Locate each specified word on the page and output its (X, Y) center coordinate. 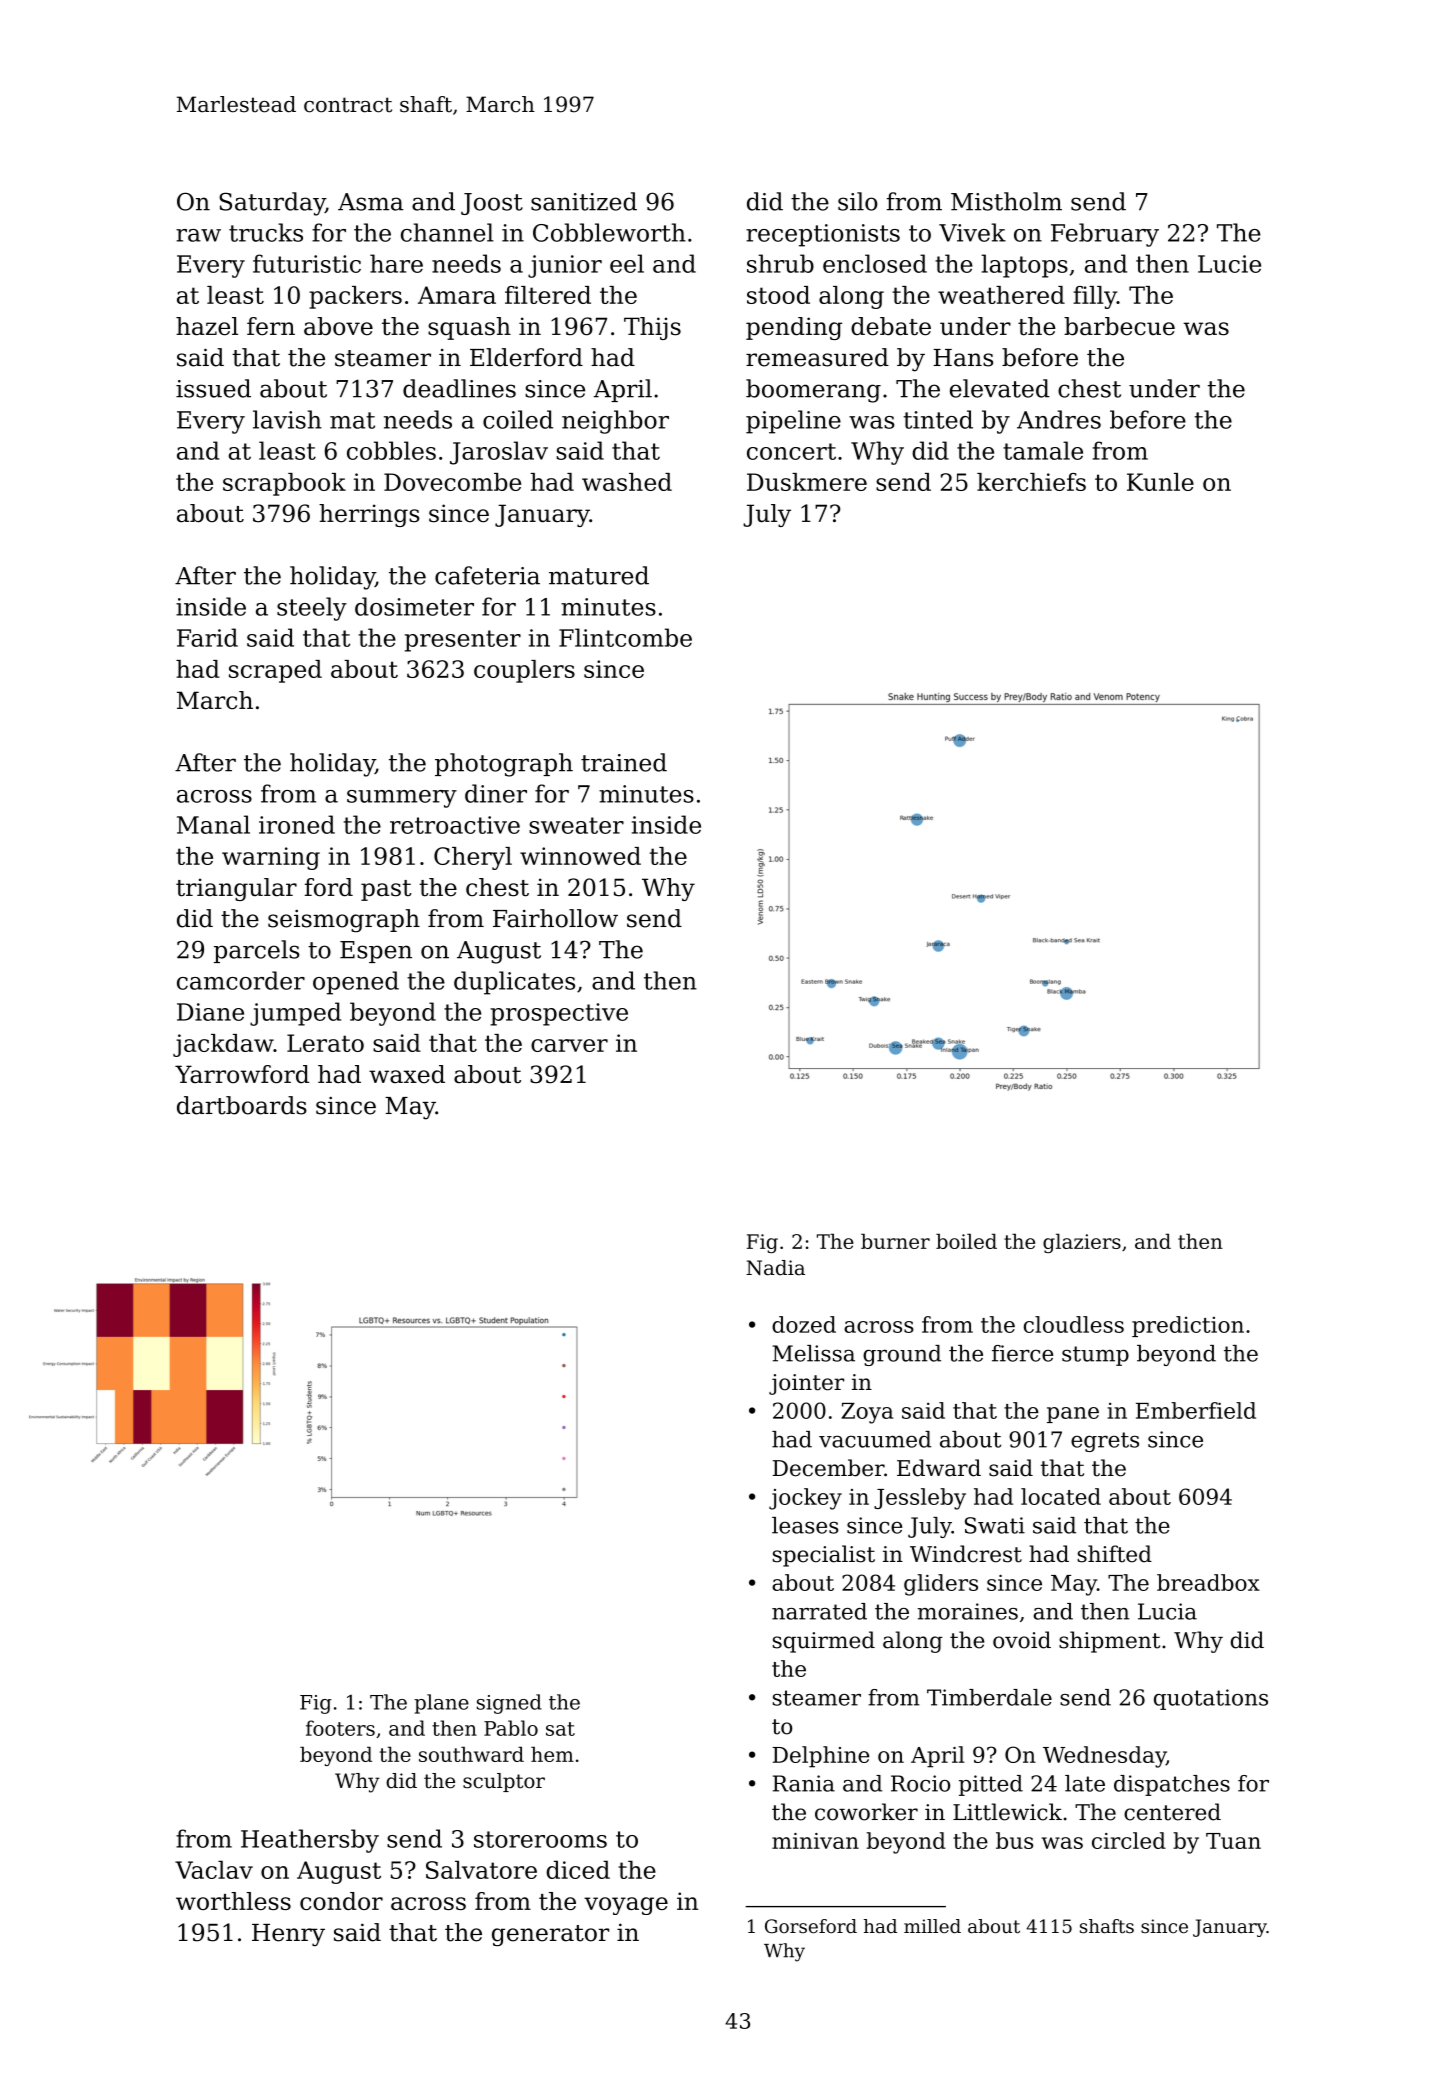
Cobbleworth (609, 232)
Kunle (1160, 482)
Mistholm (1006, 201)
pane (1073, 1415)
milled (932, 1926)
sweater (576, 825)
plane (441, 1704)
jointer (806, 1384)
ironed (297, 824)
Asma (370, 202)
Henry (288, 1935)
